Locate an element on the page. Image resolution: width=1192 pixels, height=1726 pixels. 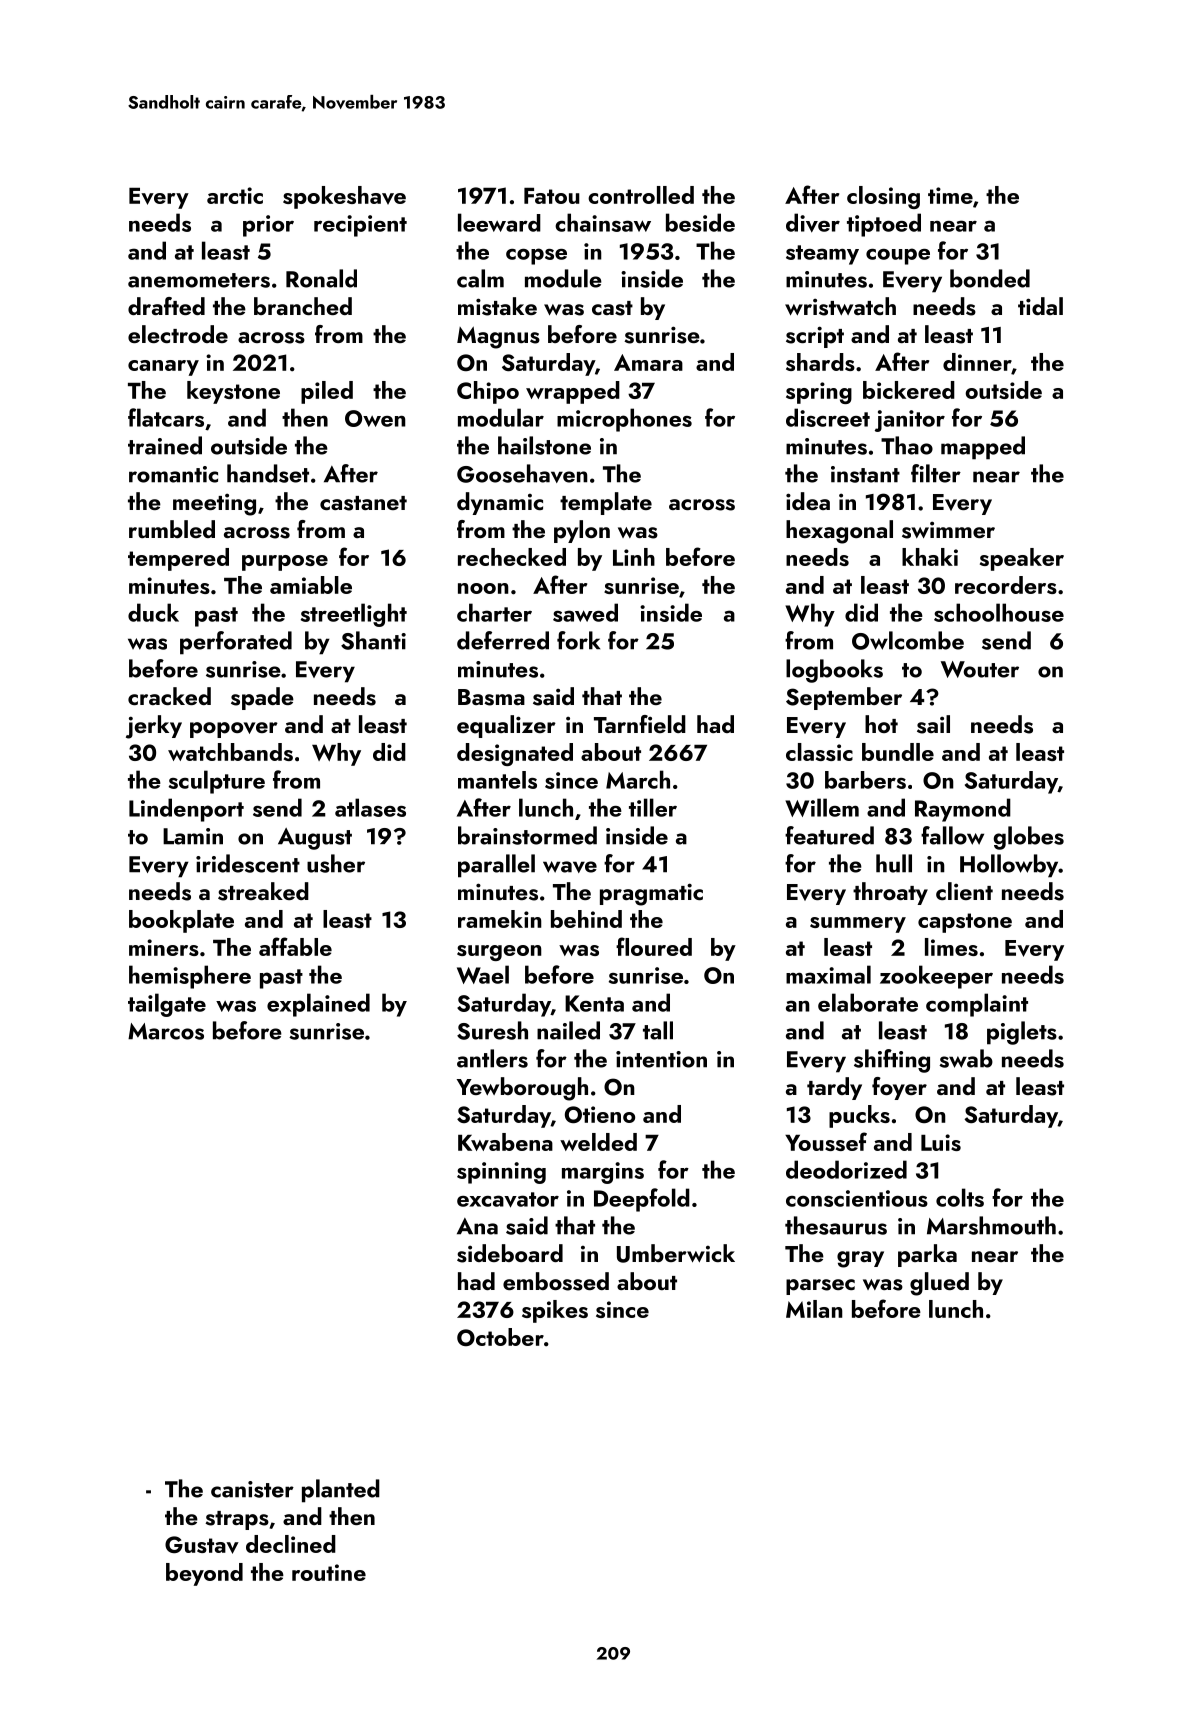
trained is located at coordinates (165, 445).
